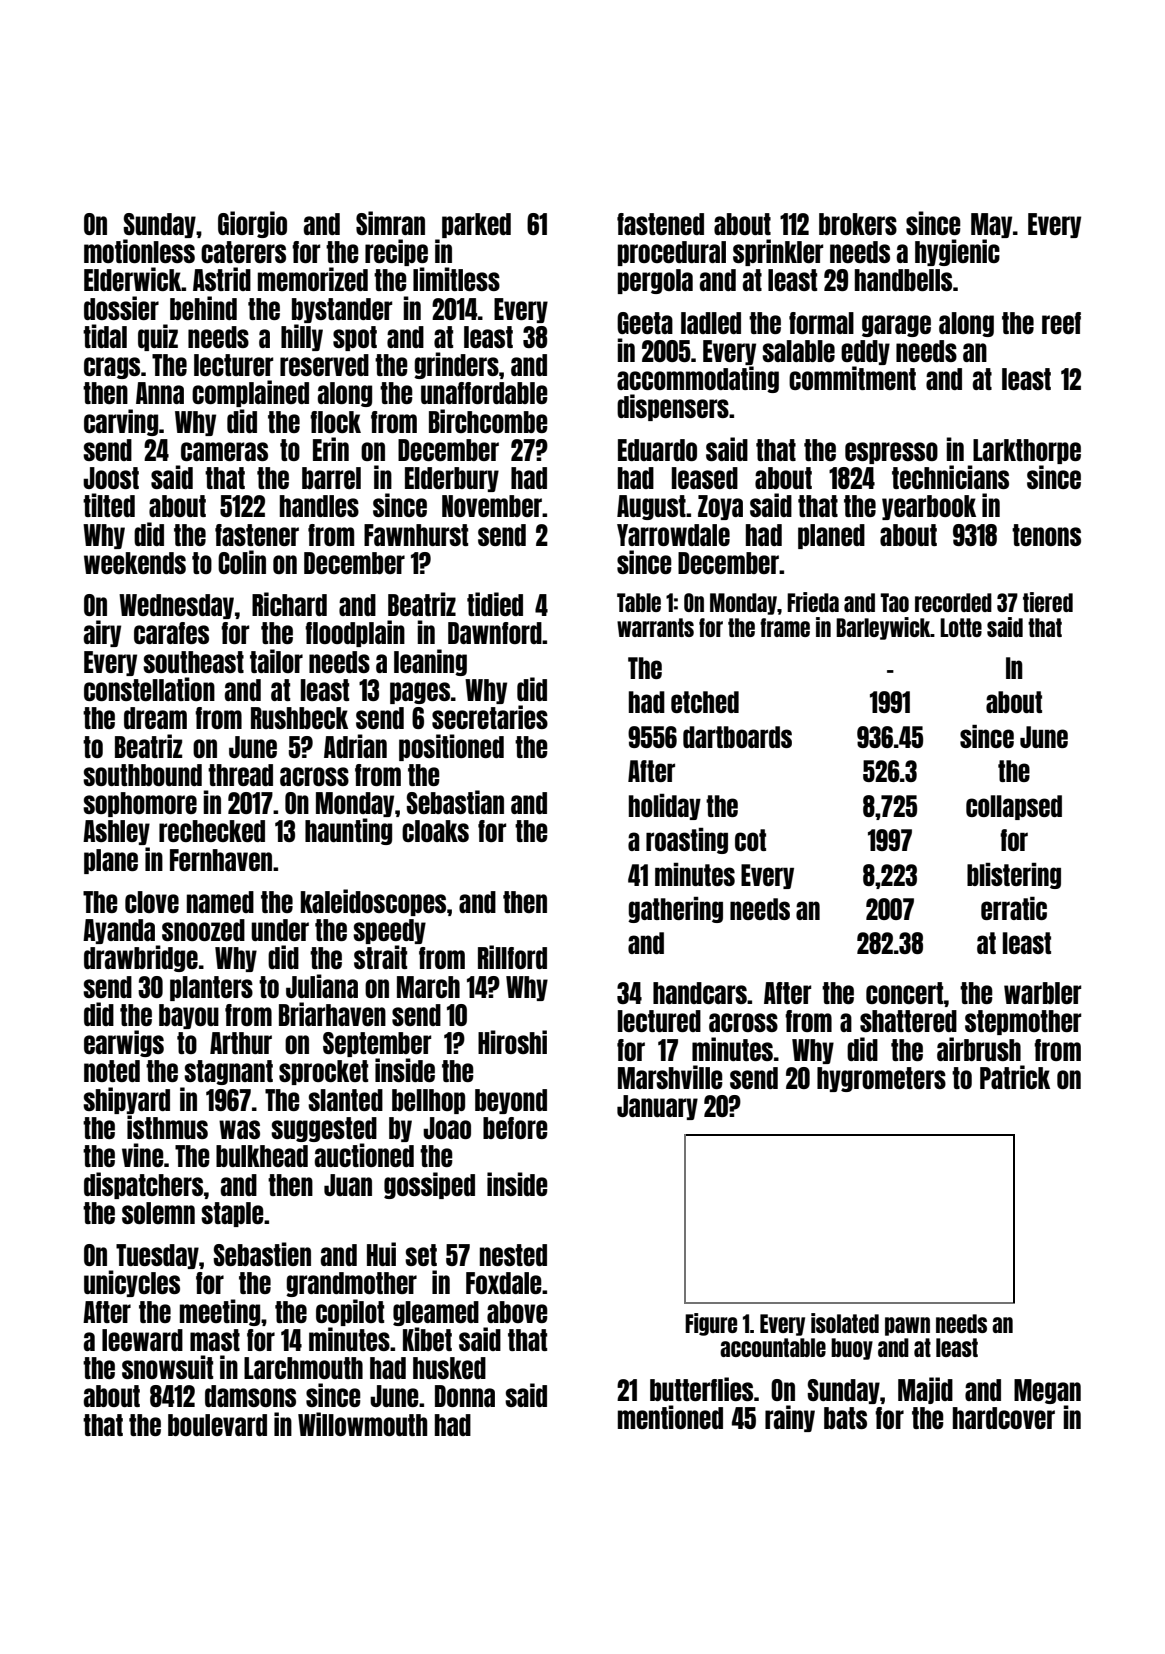 The image size is (1165, 1654). Describe the element at coordinates (673, 535) in the screenshot. I see `Yarrowdale` at that location.
